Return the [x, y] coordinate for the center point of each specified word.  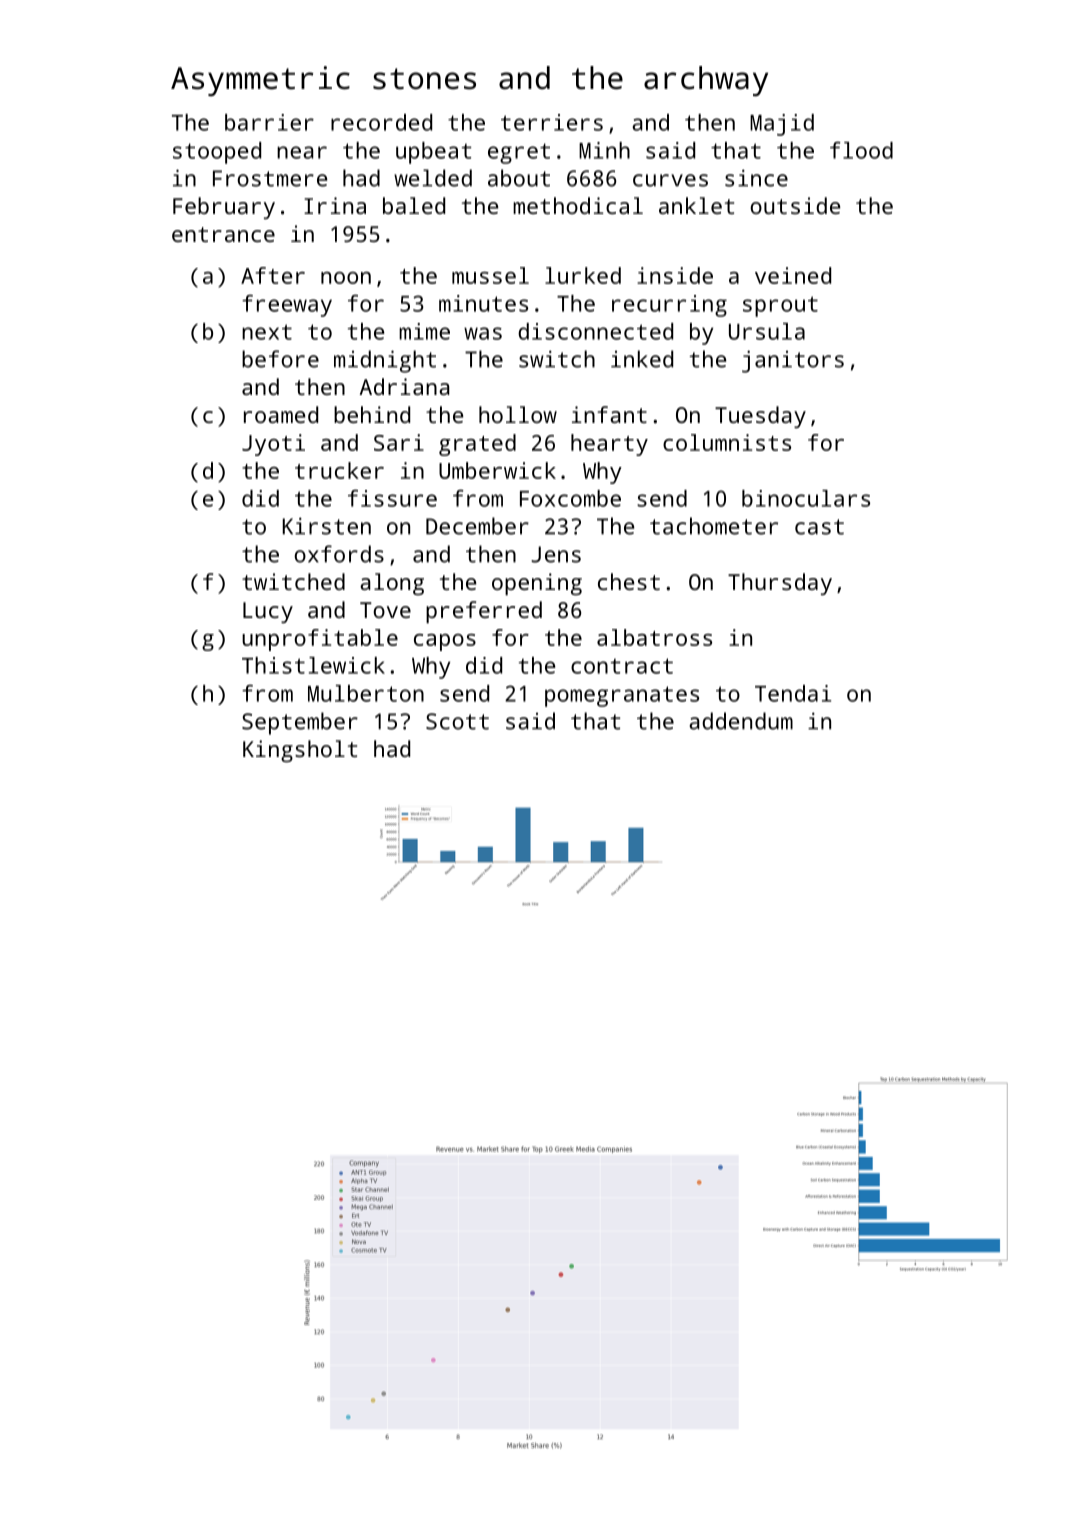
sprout [780, 306]
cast [819, 527]
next [267, 332]
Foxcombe [570, 498]
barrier [269, 122]
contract [622, 666]
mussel [490, 275]
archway [706, 81]
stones [424, 79]
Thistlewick [313, 665]
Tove [385, 610]
